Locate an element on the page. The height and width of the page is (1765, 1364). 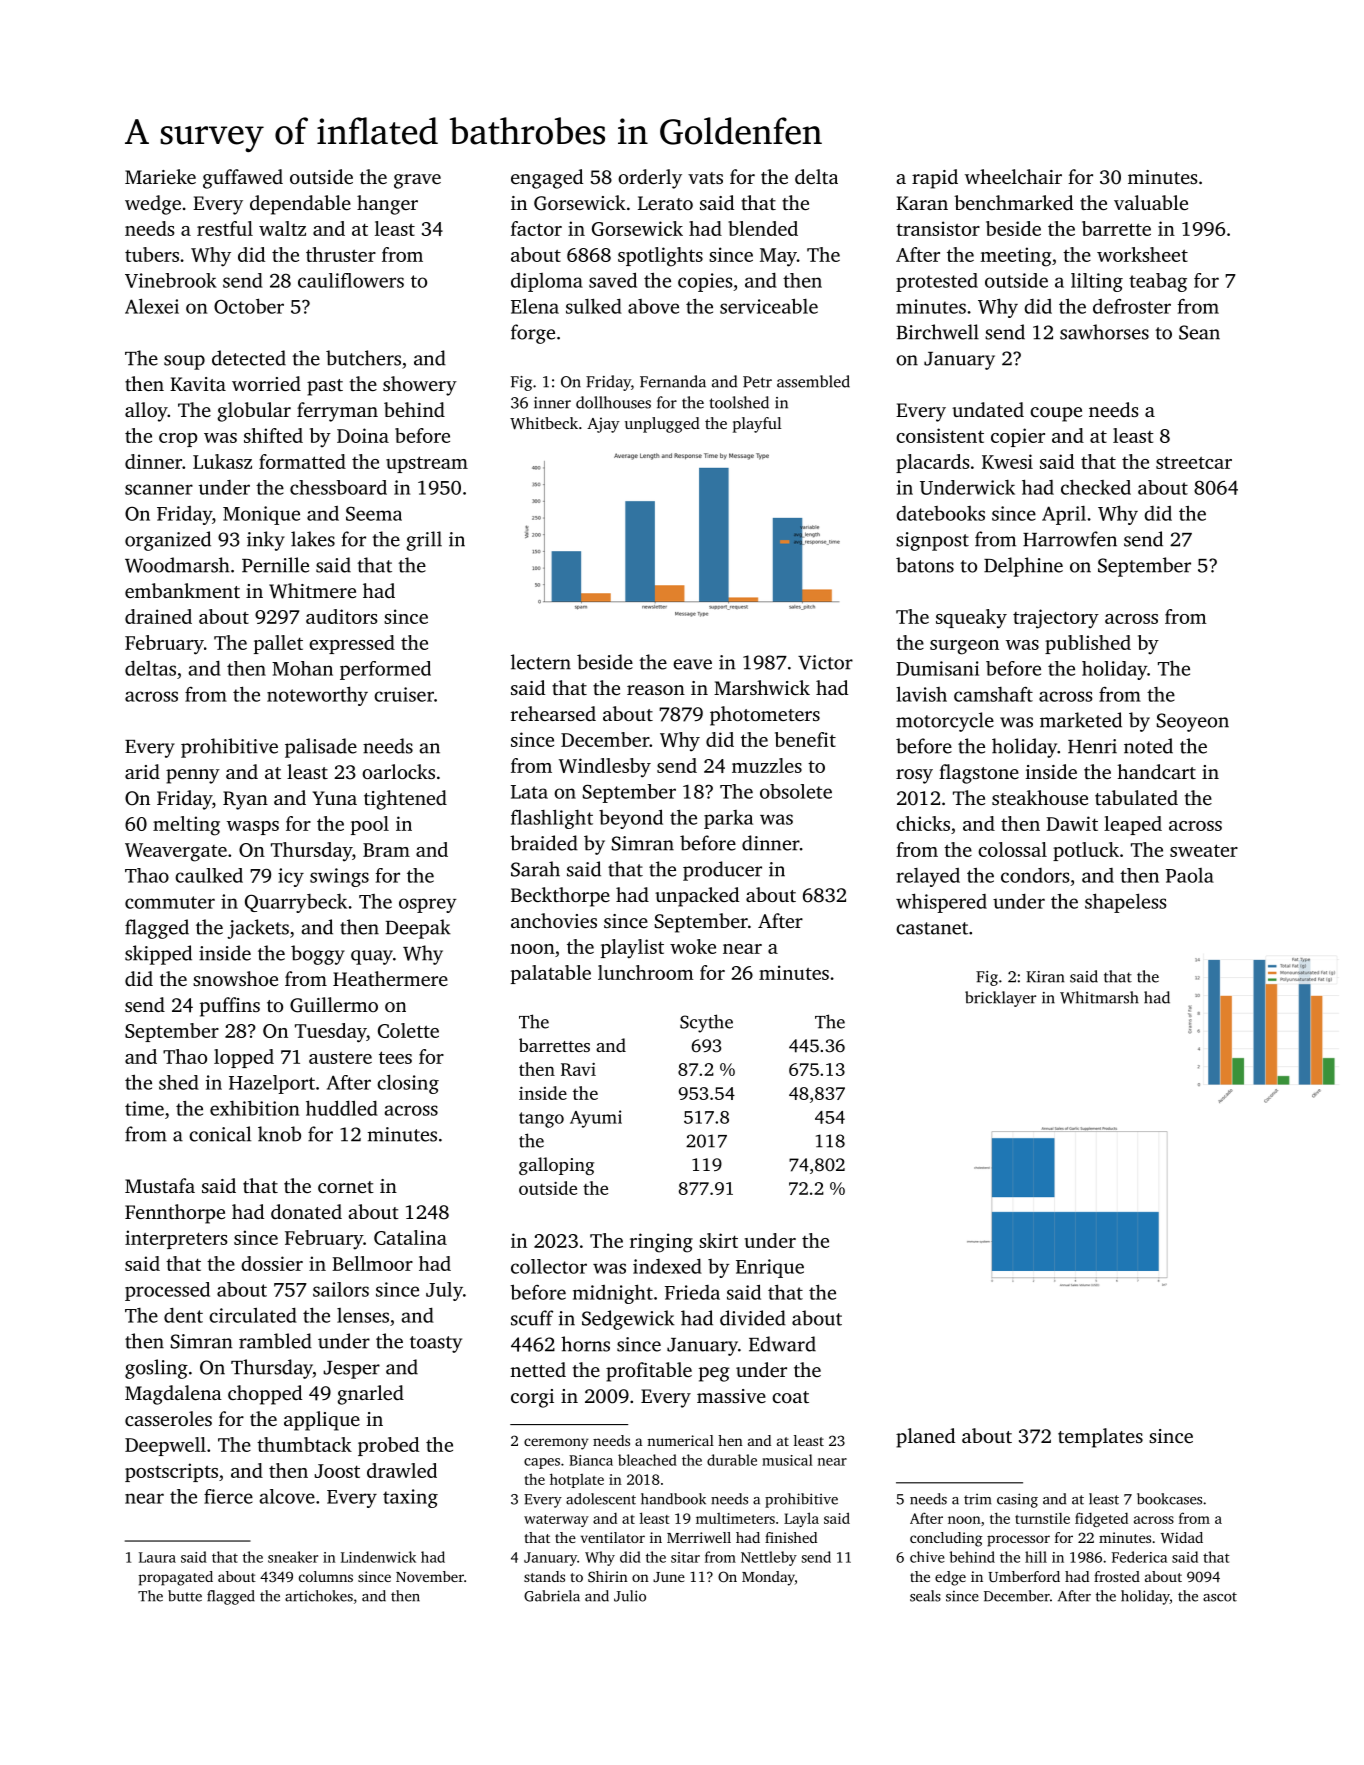
lectern is located at coordinates (541, 662).
